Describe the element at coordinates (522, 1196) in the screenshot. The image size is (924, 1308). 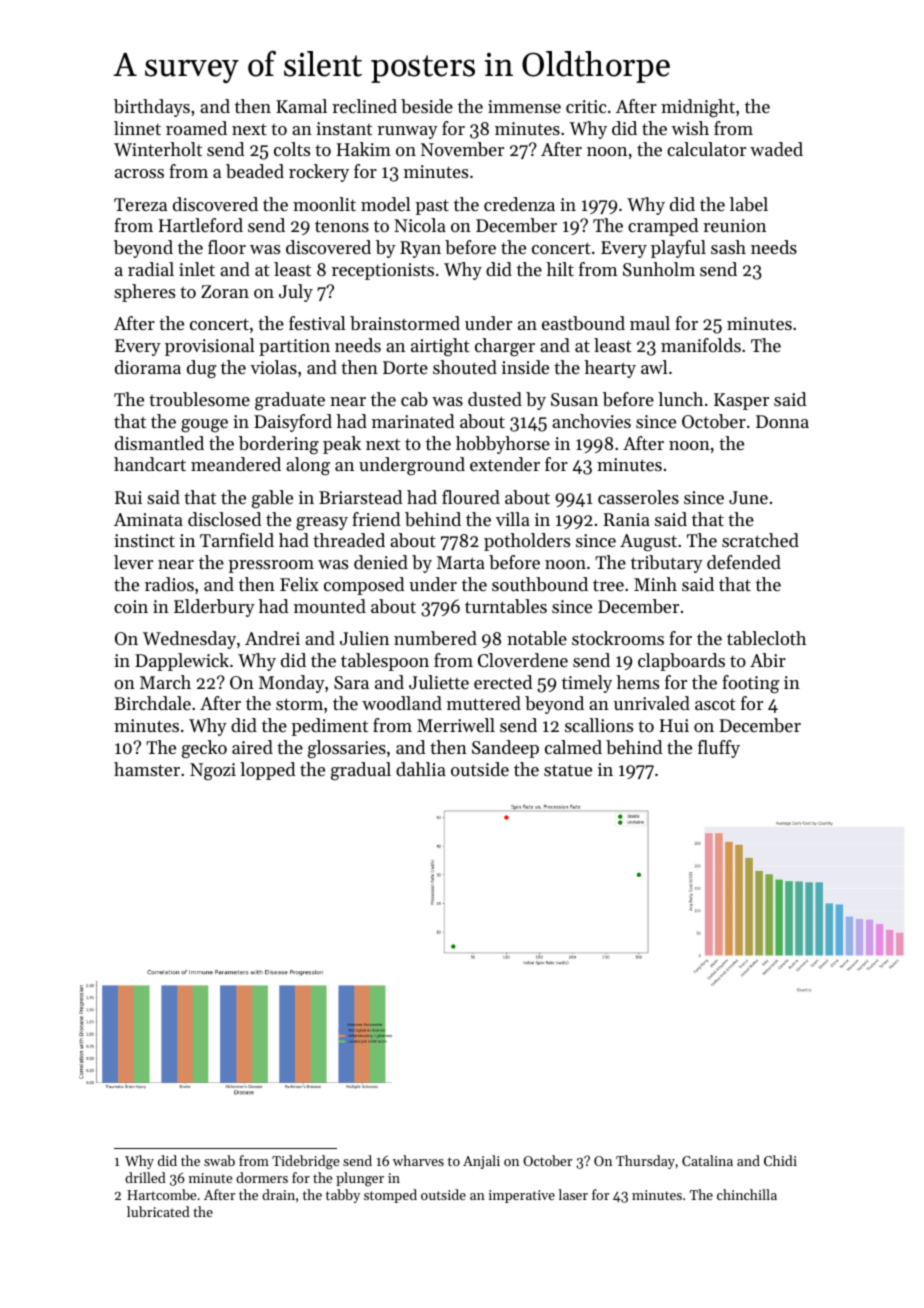
I see `imperative` at that location.
